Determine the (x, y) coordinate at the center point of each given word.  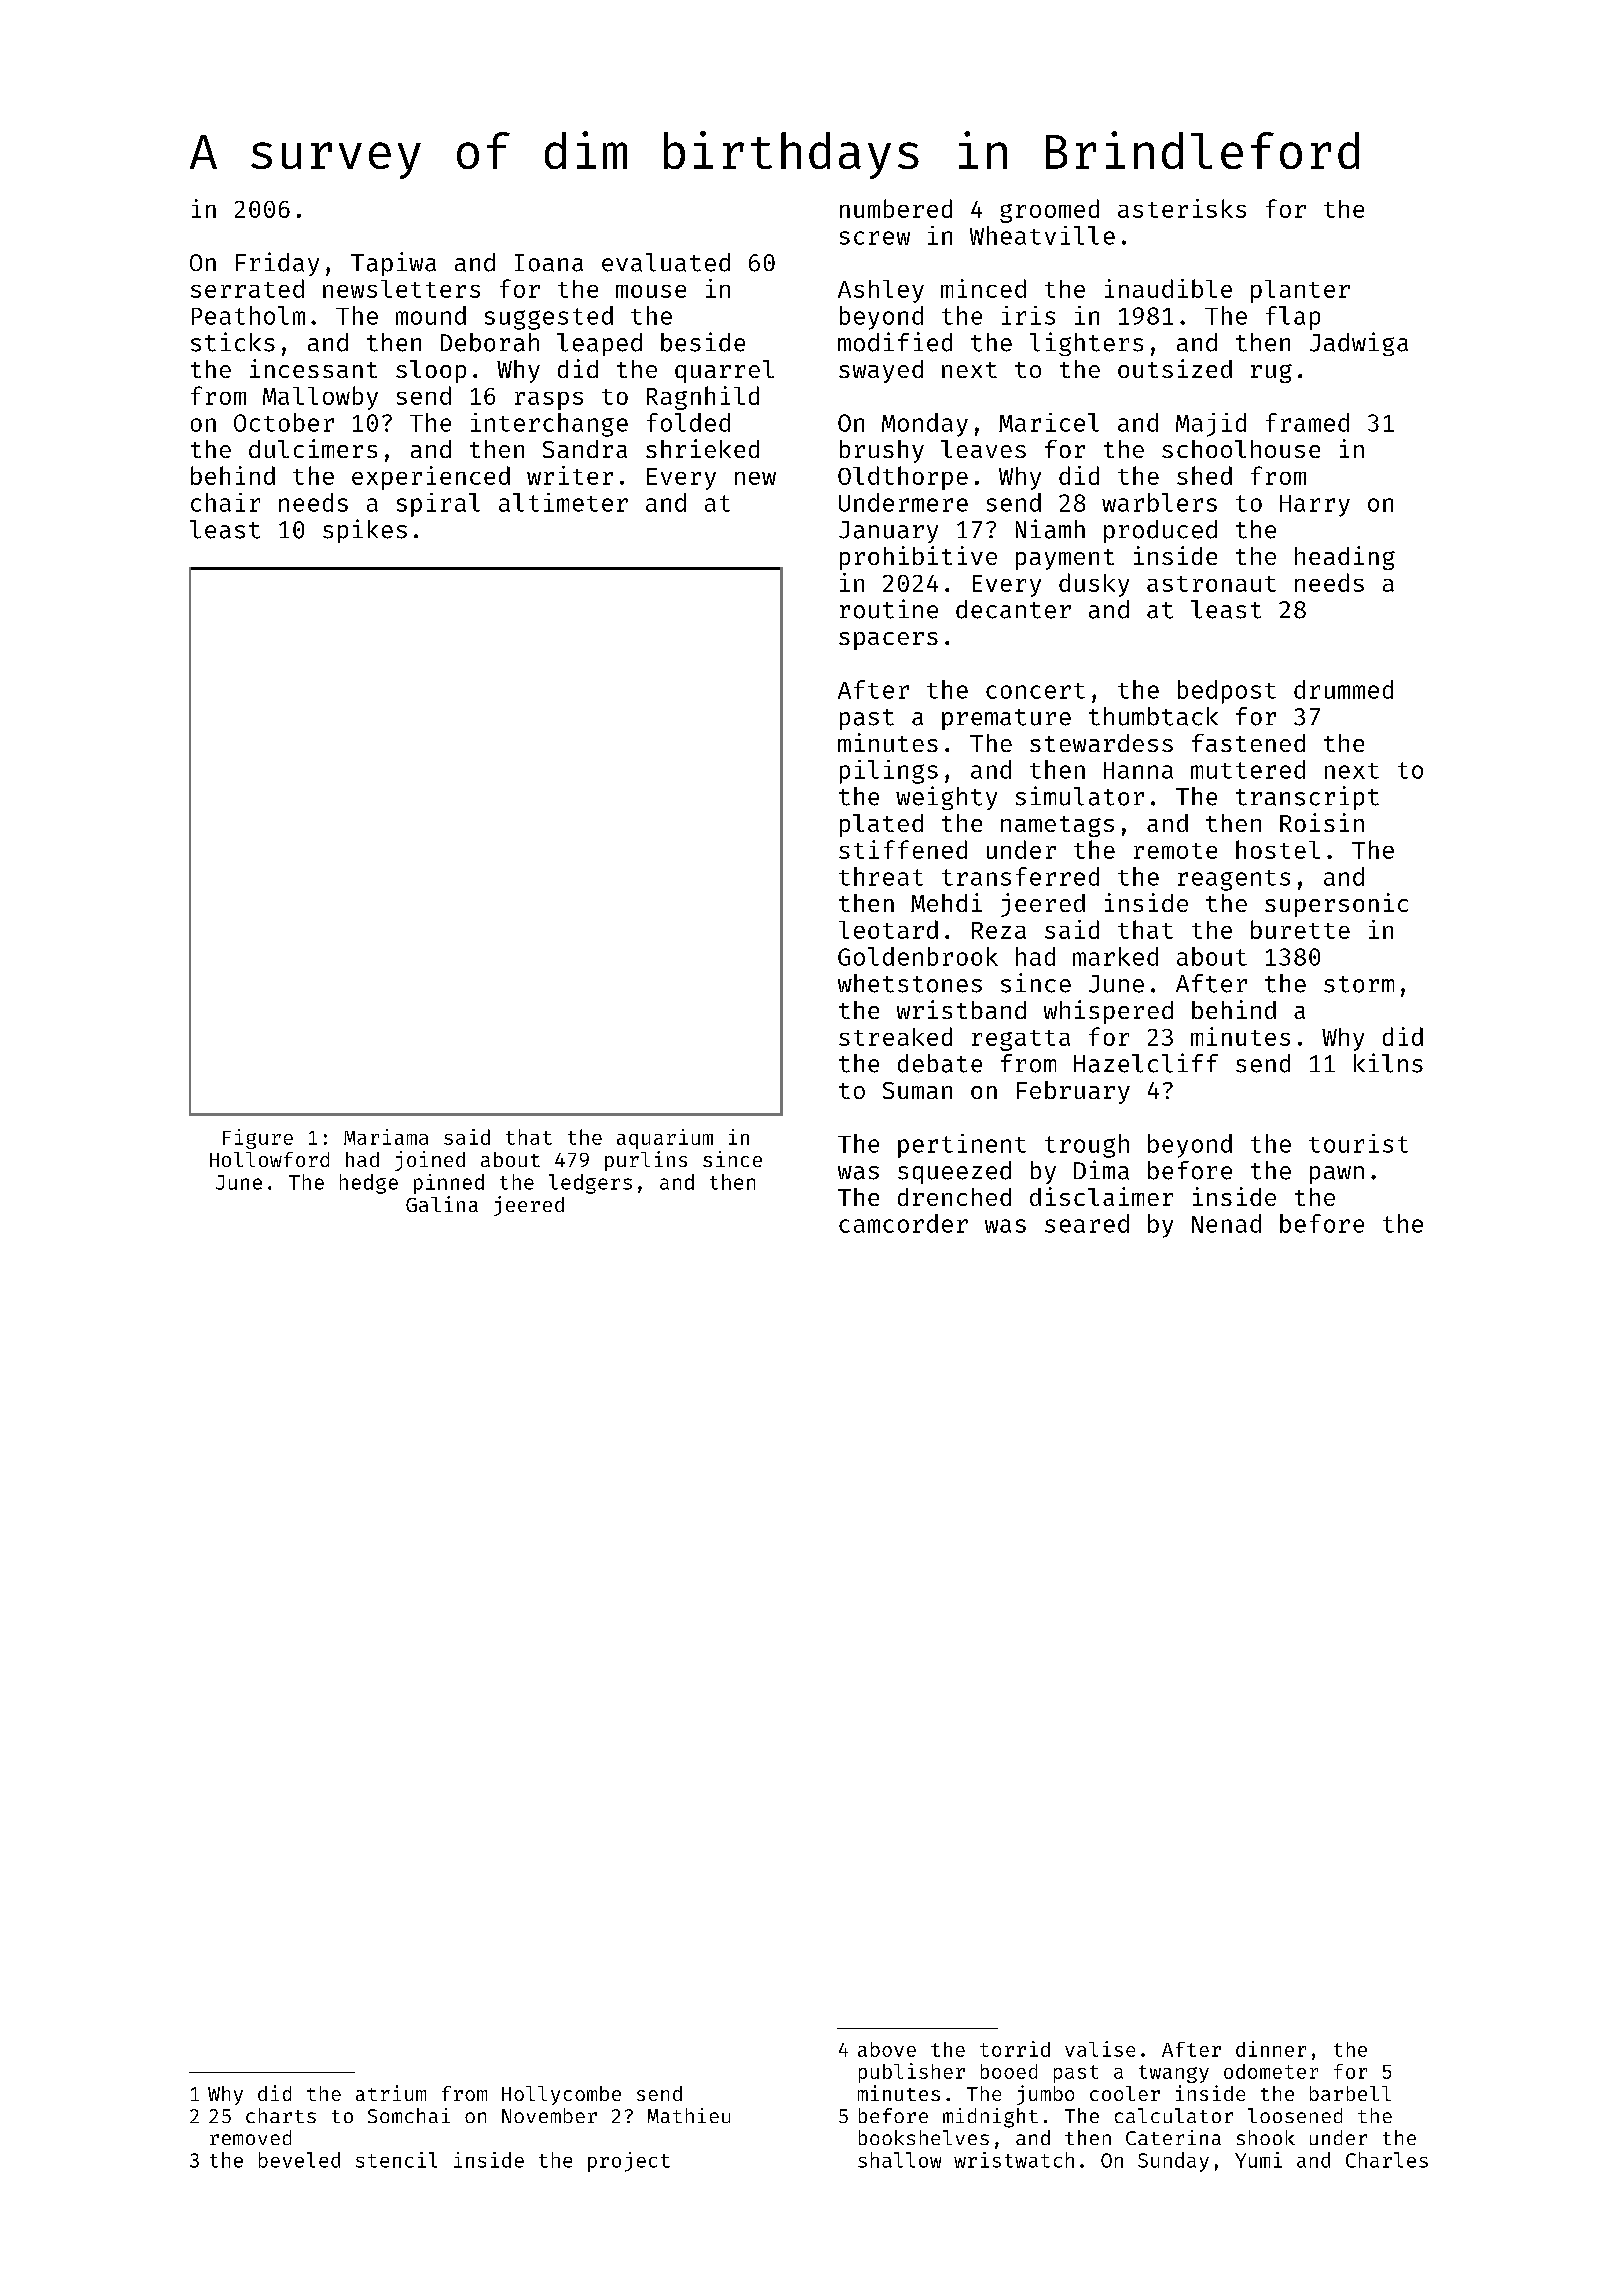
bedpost (1227, 692)
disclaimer (1101, 1196)
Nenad (1226, 1223)
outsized (1175, 368)
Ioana (549, 263)
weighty (946, 798)
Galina (442, 1204)
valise (1100, 2049)
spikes (365, 531)
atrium (391, 2093)
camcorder (903, 1223)
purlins (646, 1161)
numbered (896, 208)
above (887, 2049)
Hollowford (269, 1159)
